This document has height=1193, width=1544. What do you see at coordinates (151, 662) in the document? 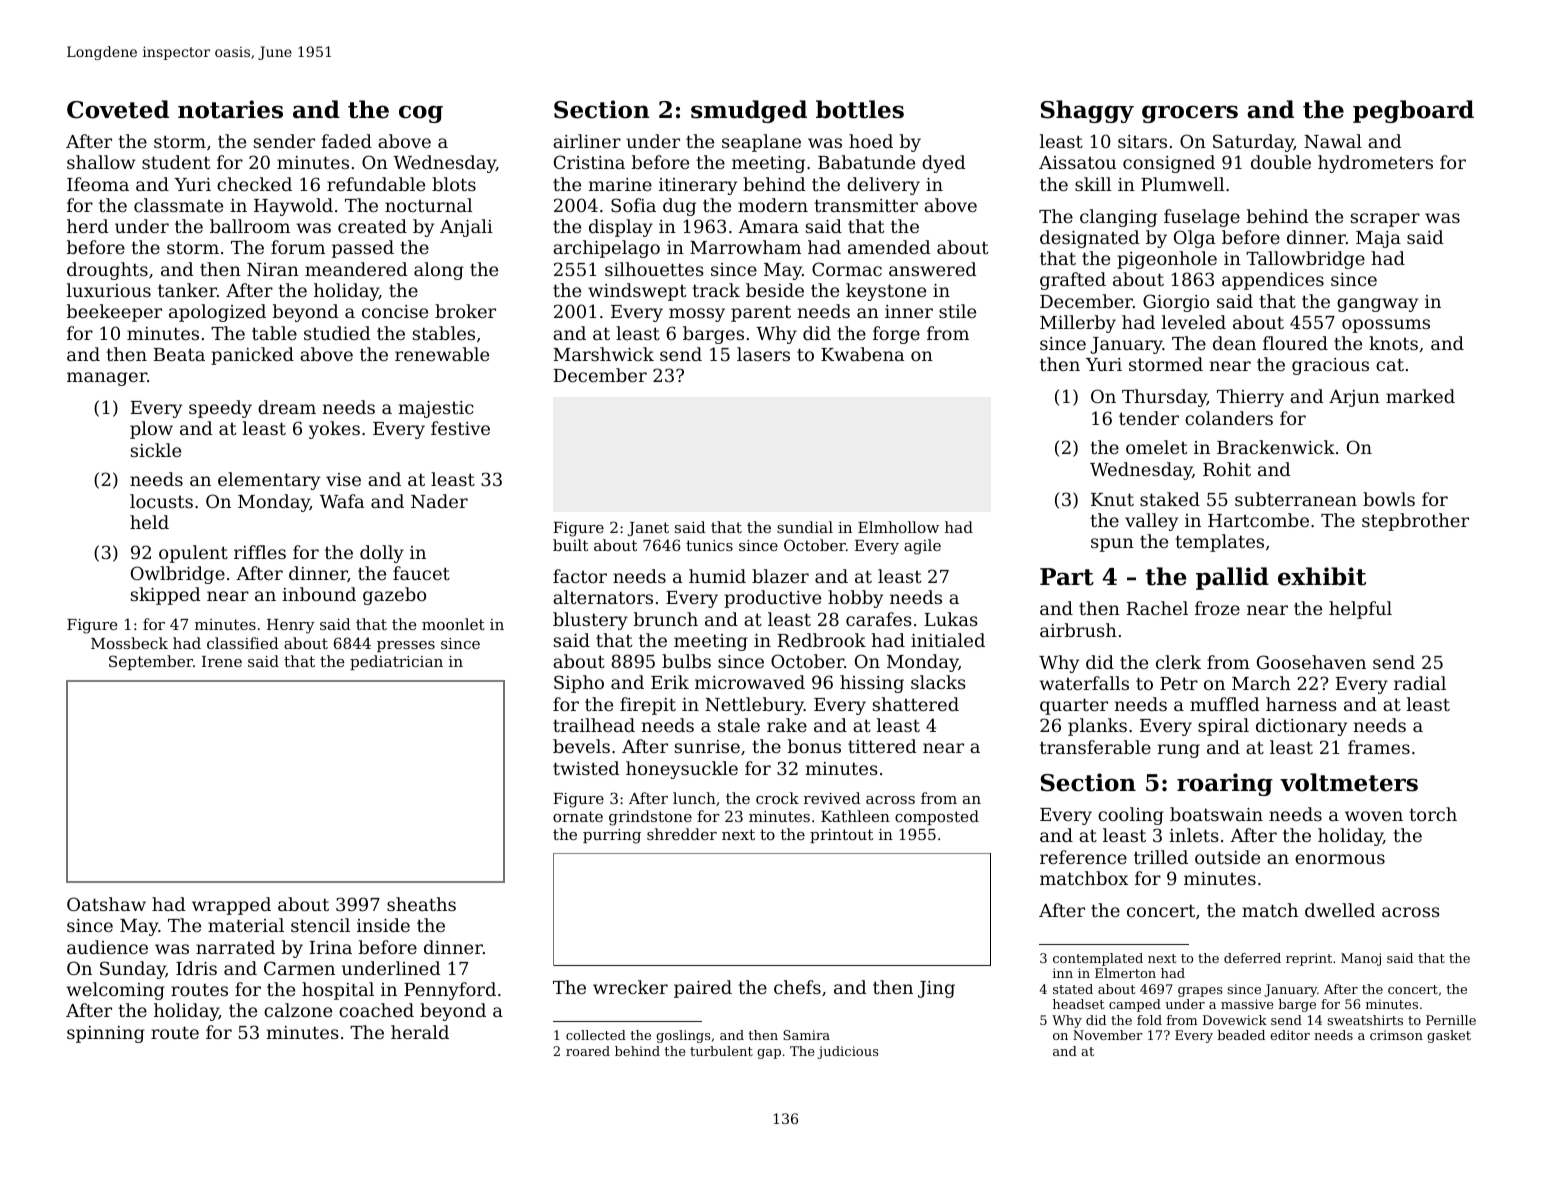
I see `September` at bounding box center [151, 662].
